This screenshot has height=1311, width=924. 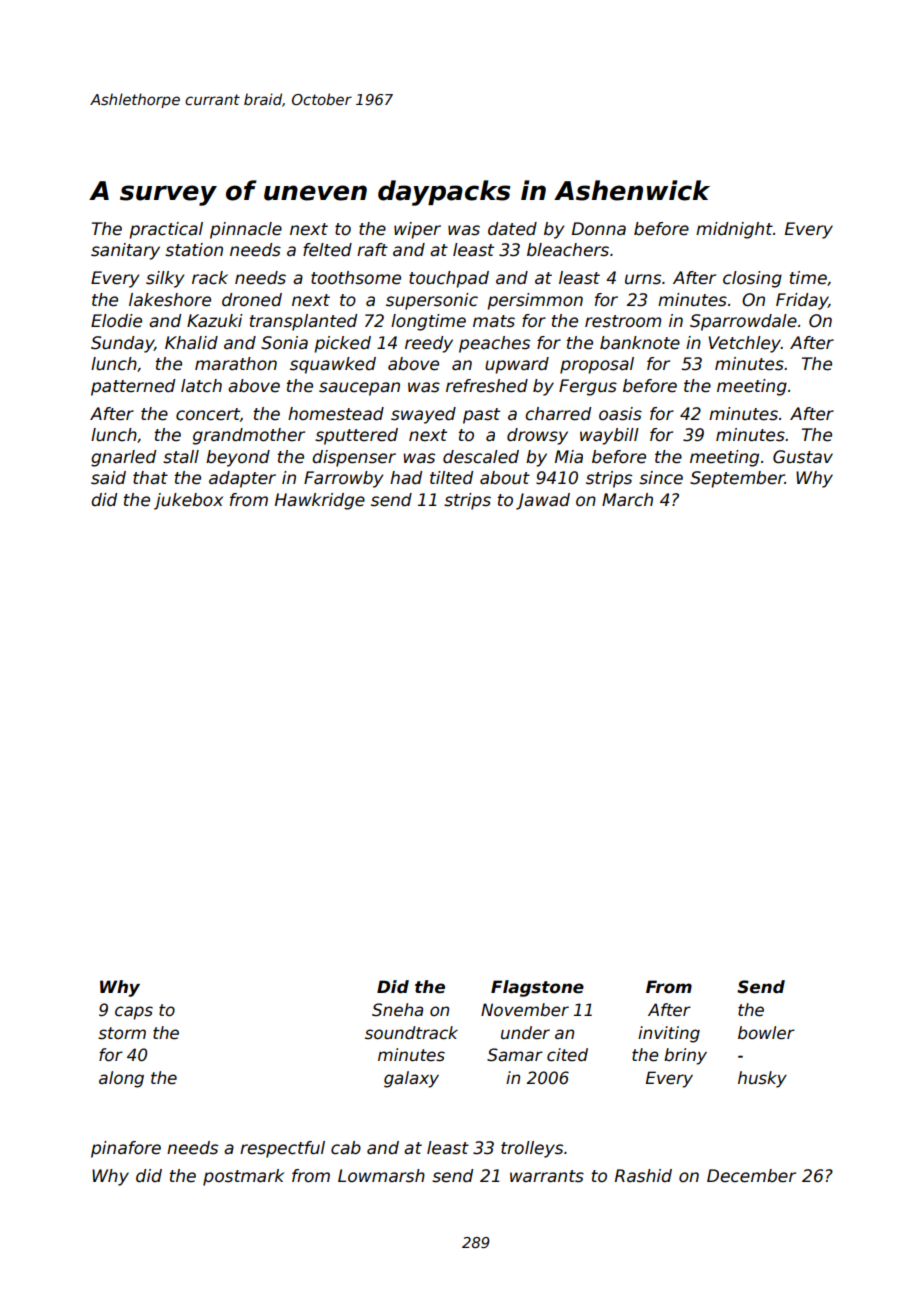 What do you see at coordinates (134, 1013) in the screenshot?
I see `caps` at bounding box center [134, 1013].
